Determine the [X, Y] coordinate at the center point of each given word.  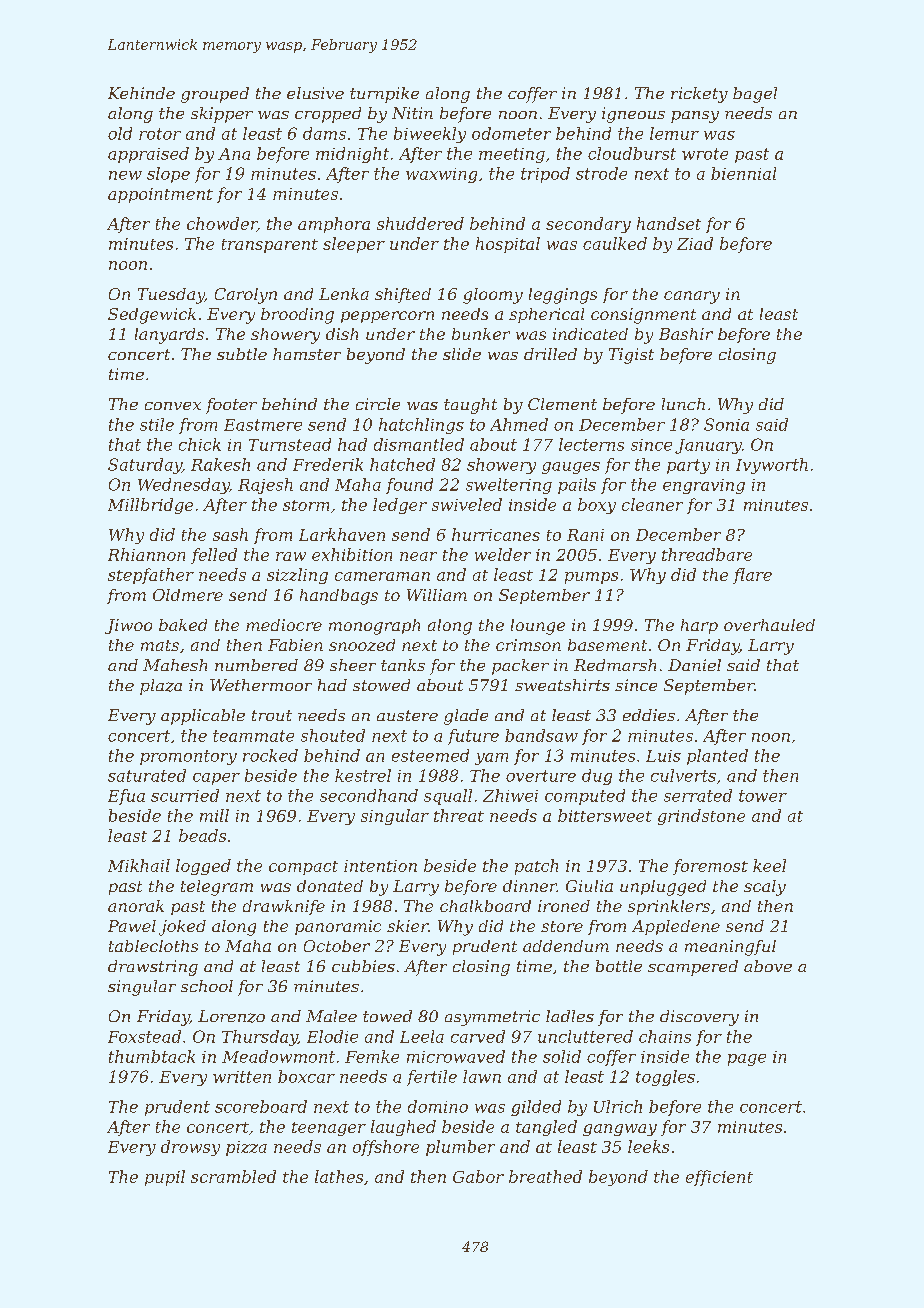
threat [459, 815]
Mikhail [139, 865]
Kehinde [141, 93]
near [418, 556]
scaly [765, 888]
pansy [695, 117]
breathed [545, 1176]
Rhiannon [146, 554]
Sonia [726, 424]
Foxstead [144, 1036]
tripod [545, 175]
